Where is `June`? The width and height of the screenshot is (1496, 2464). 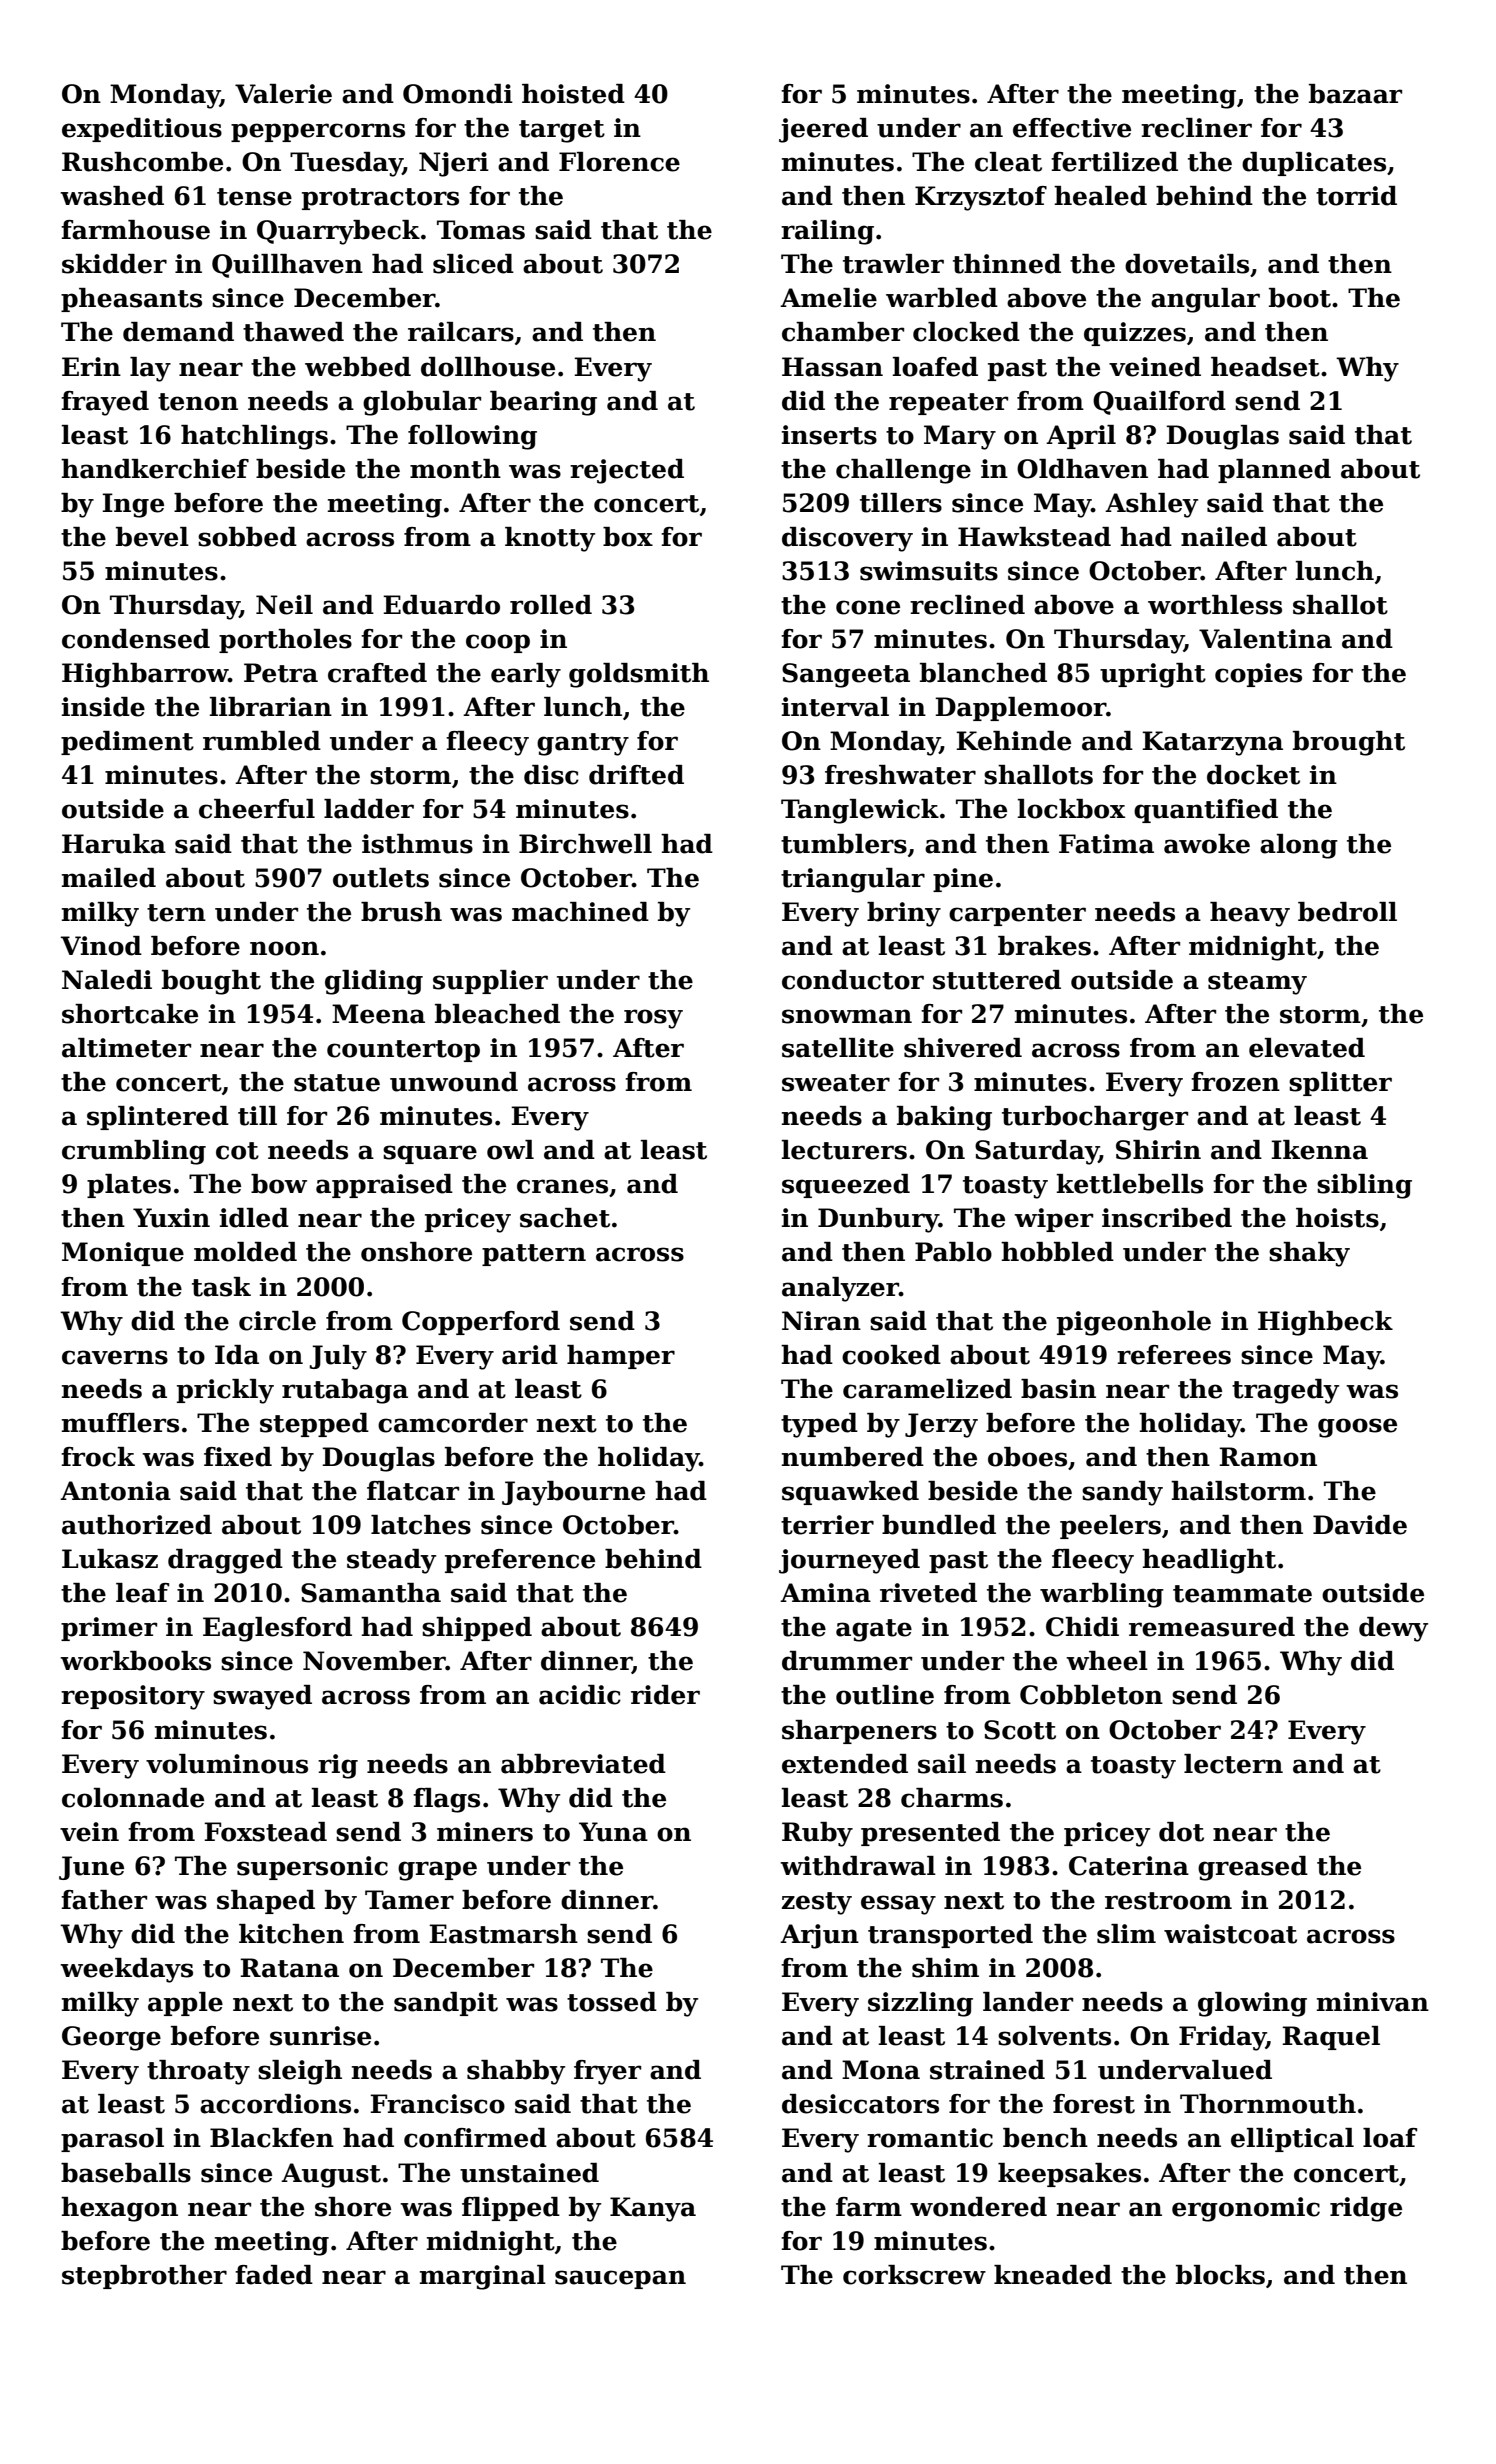 June is located at coordinates (91, 1868).
